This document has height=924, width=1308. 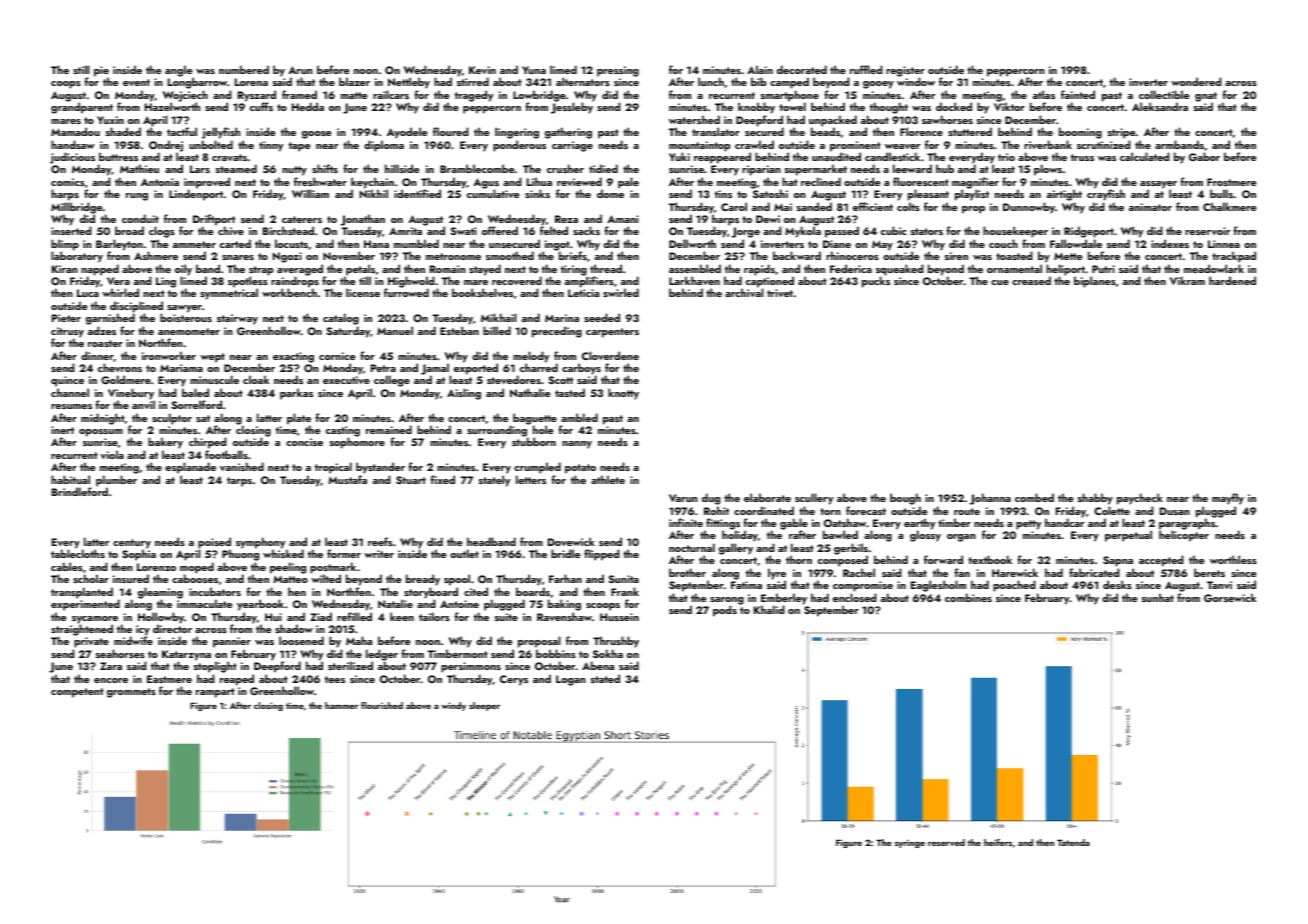 What do you see at coordinates (876, 282) in the document?
I see `pucks` at bounding box center [876, 282].
